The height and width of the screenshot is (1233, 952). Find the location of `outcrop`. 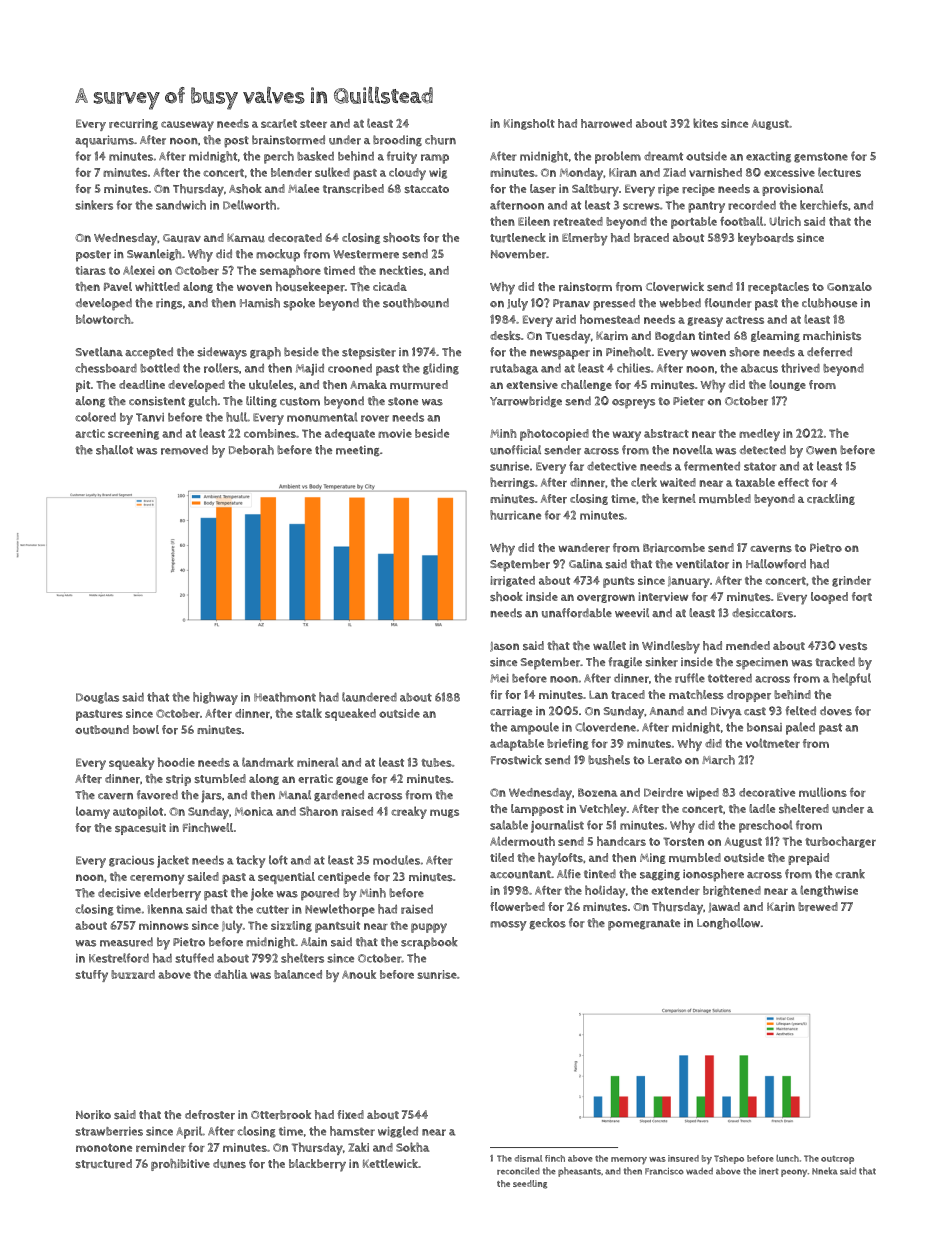

outcrop is located at coordinates (837, 1160).
